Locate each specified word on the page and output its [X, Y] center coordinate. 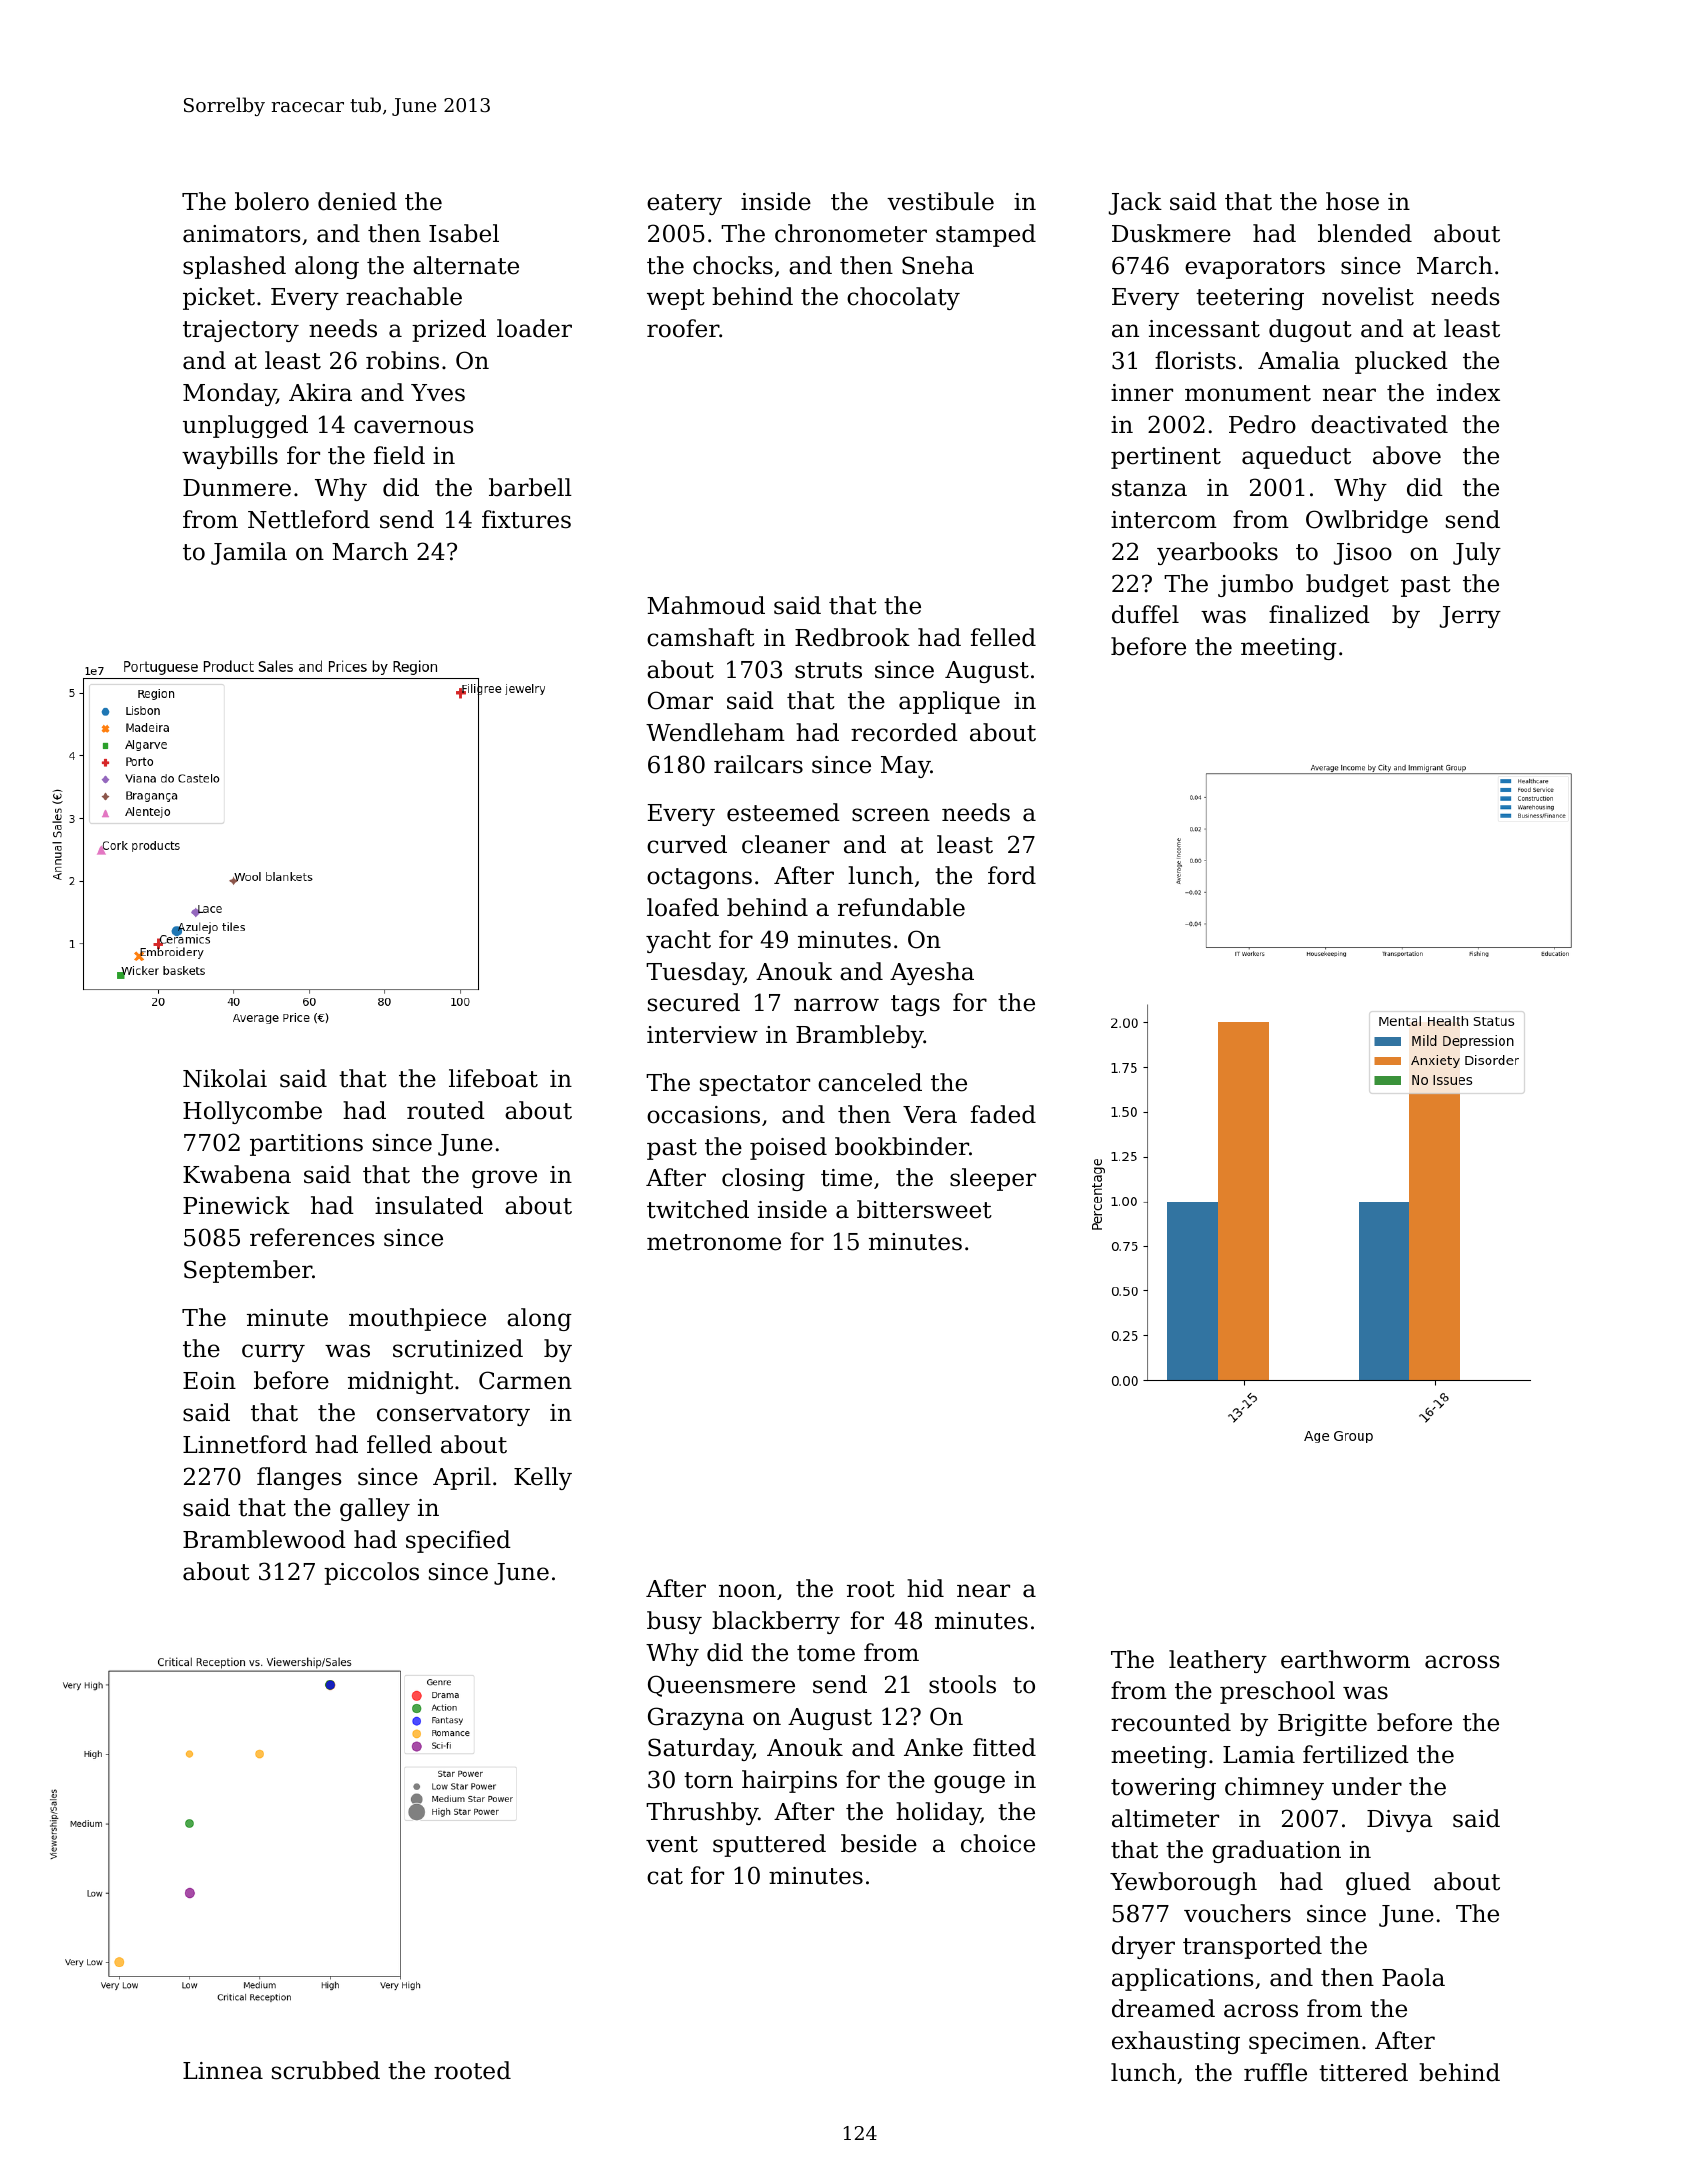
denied [357, 201]
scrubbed [326, 2070]
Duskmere [1171, 233]
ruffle [1275, 2072]
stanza [1149, 488]
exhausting [1176, 2042]
